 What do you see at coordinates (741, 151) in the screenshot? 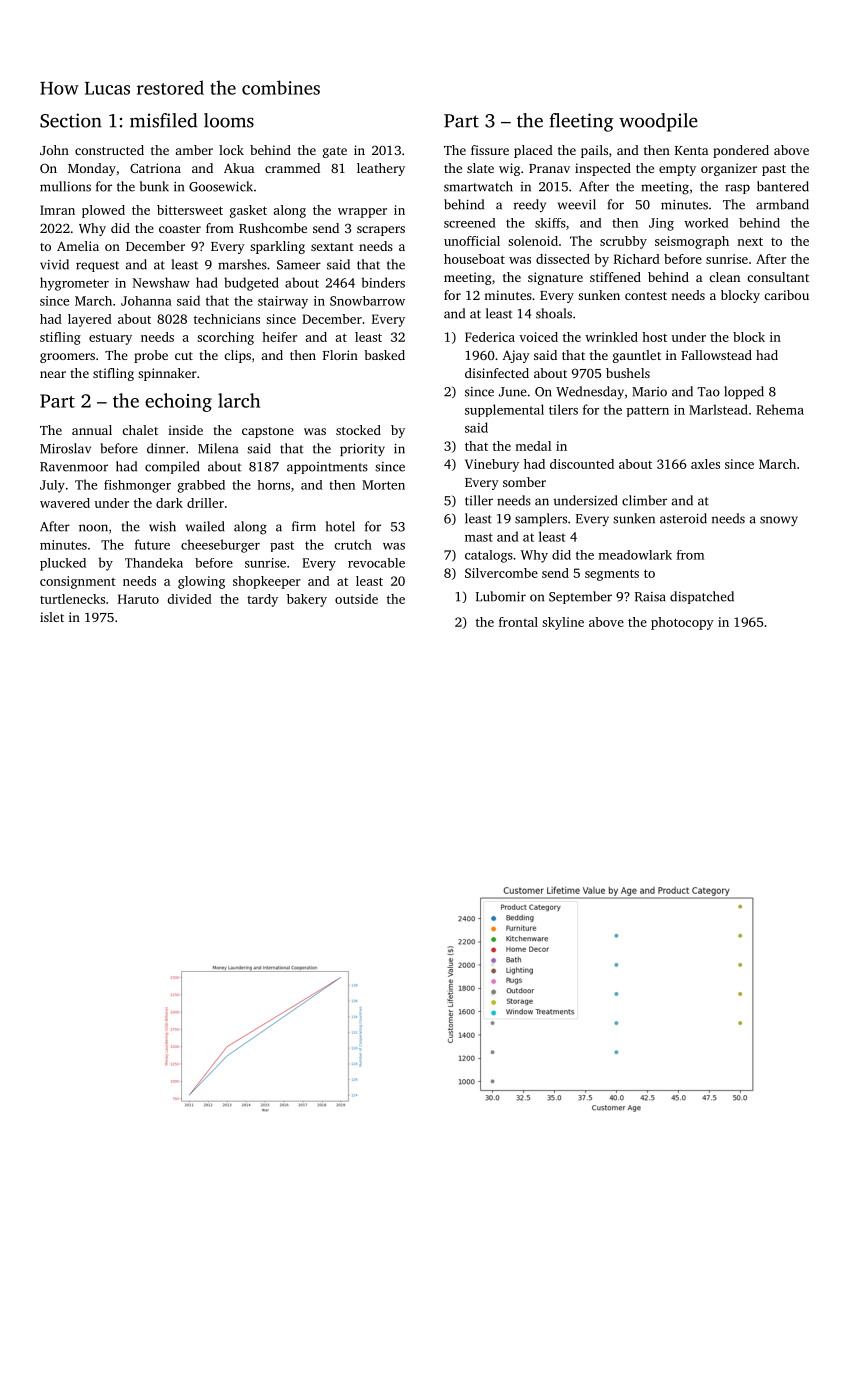
I see `pondered` at bounding box center [741, 151].
